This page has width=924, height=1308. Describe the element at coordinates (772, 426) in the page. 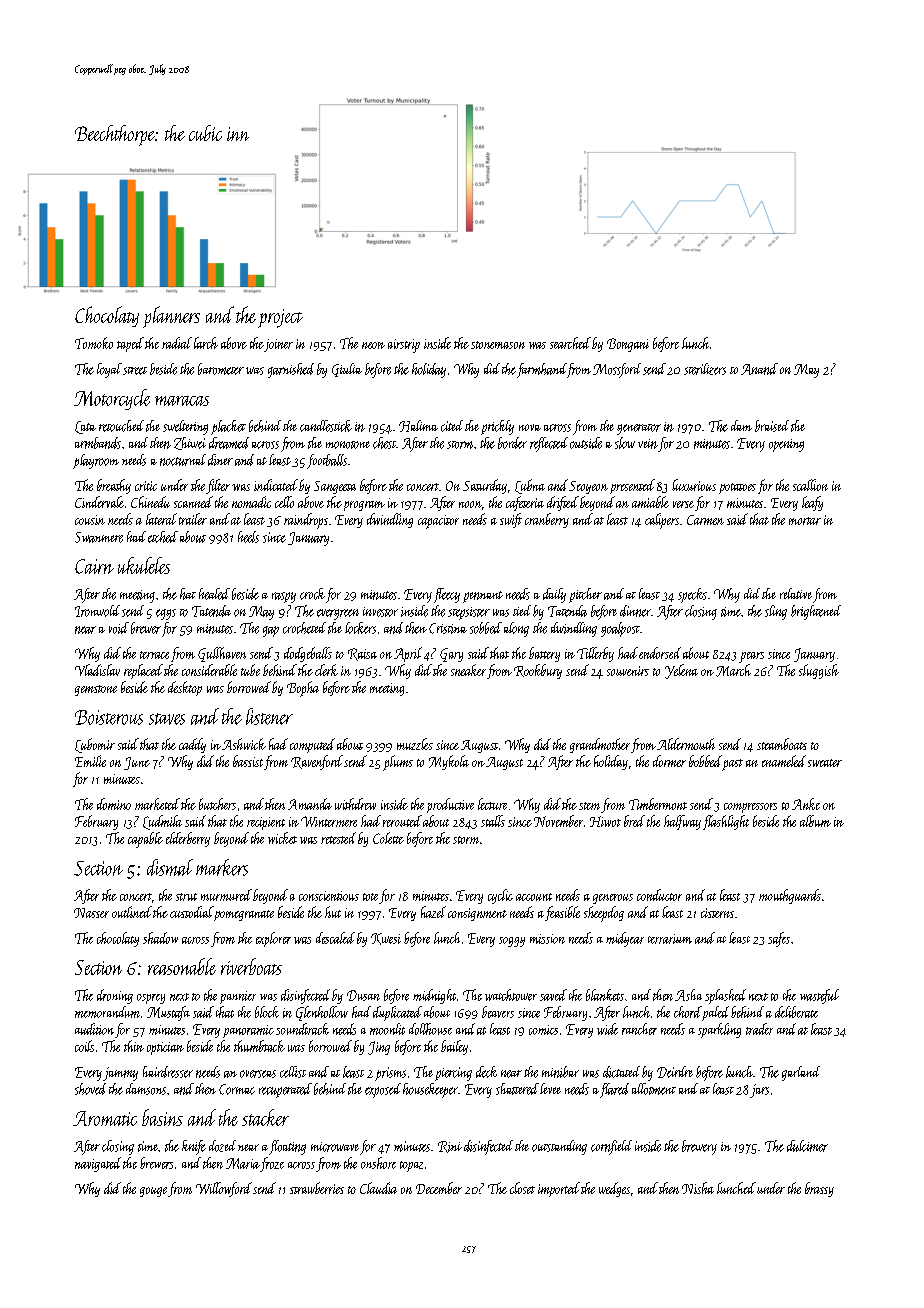

I see `braised` at that location.
